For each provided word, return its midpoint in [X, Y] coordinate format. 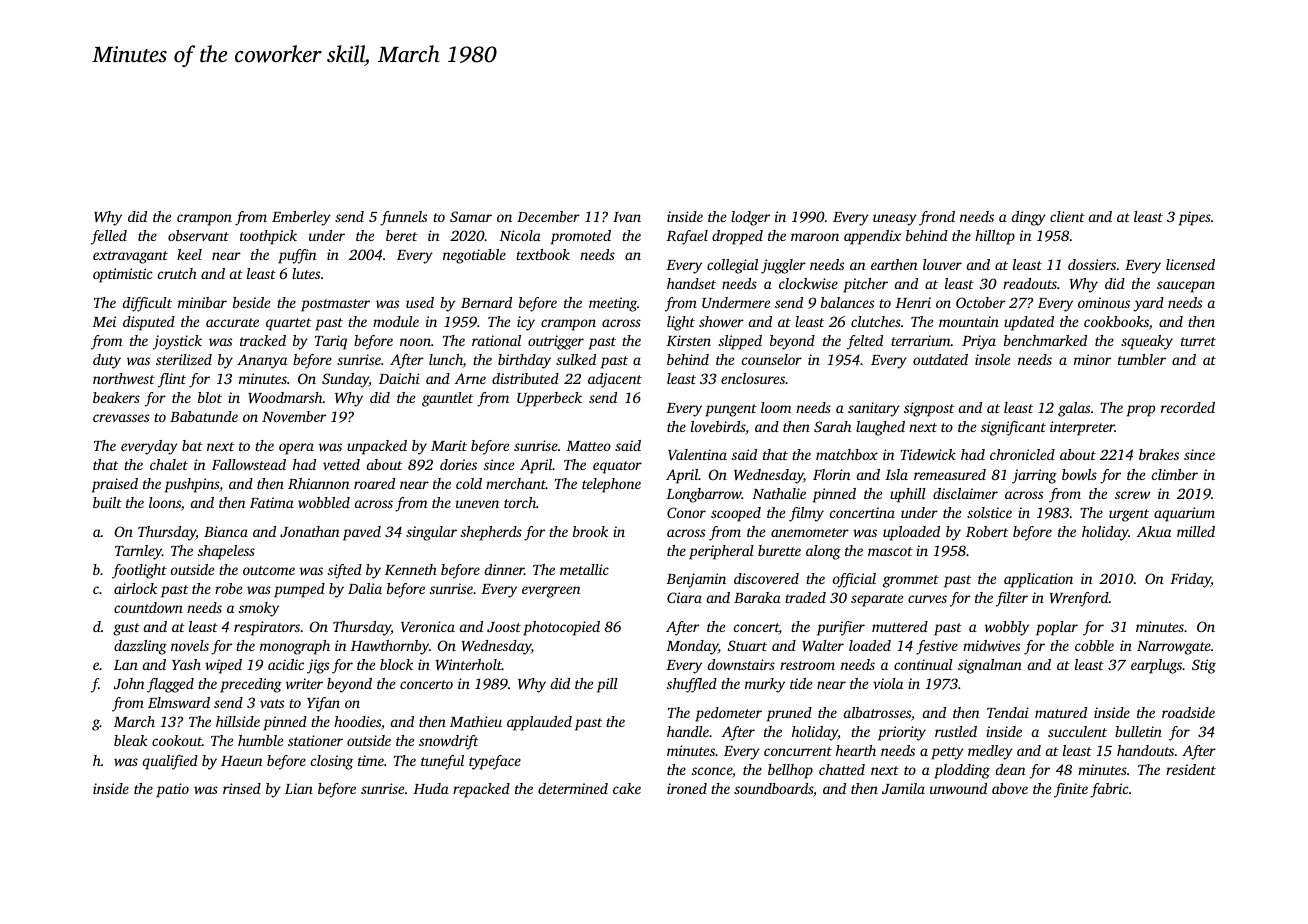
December [548, 216]
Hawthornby [390, 647]
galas [1074, 409]
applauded [539, 723]
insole [992, 359]
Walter [823, 645]
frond [937, 218]
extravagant [130, 257]
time [371, 760]
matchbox [847, 454]
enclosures [753, 378]
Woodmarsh [285, 397]
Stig [1204, 666]
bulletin [1138, 731]
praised [115, 485]
